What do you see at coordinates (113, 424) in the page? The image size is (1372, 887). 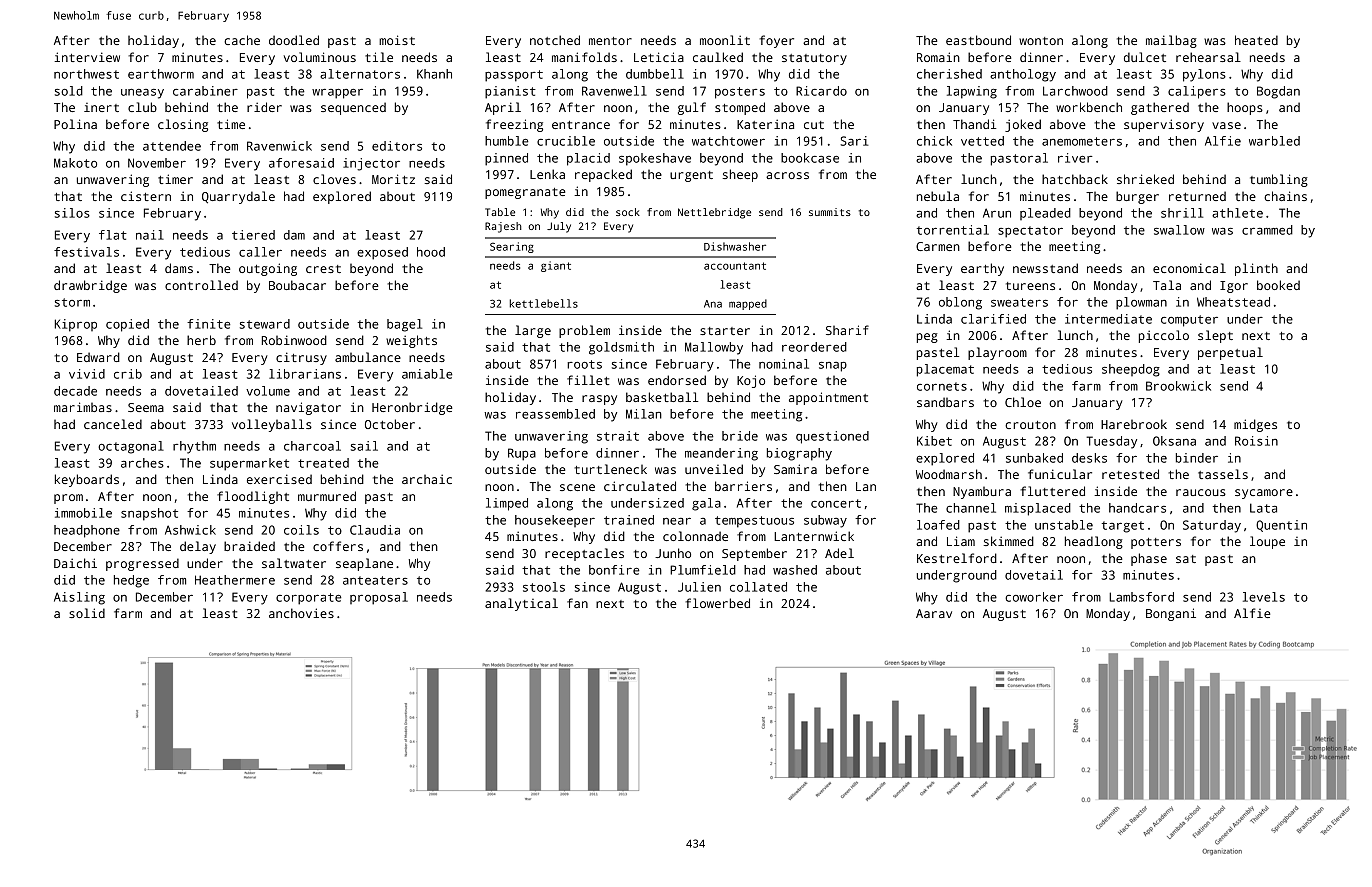 I see `canceled` at bounding box center [113, 424].
